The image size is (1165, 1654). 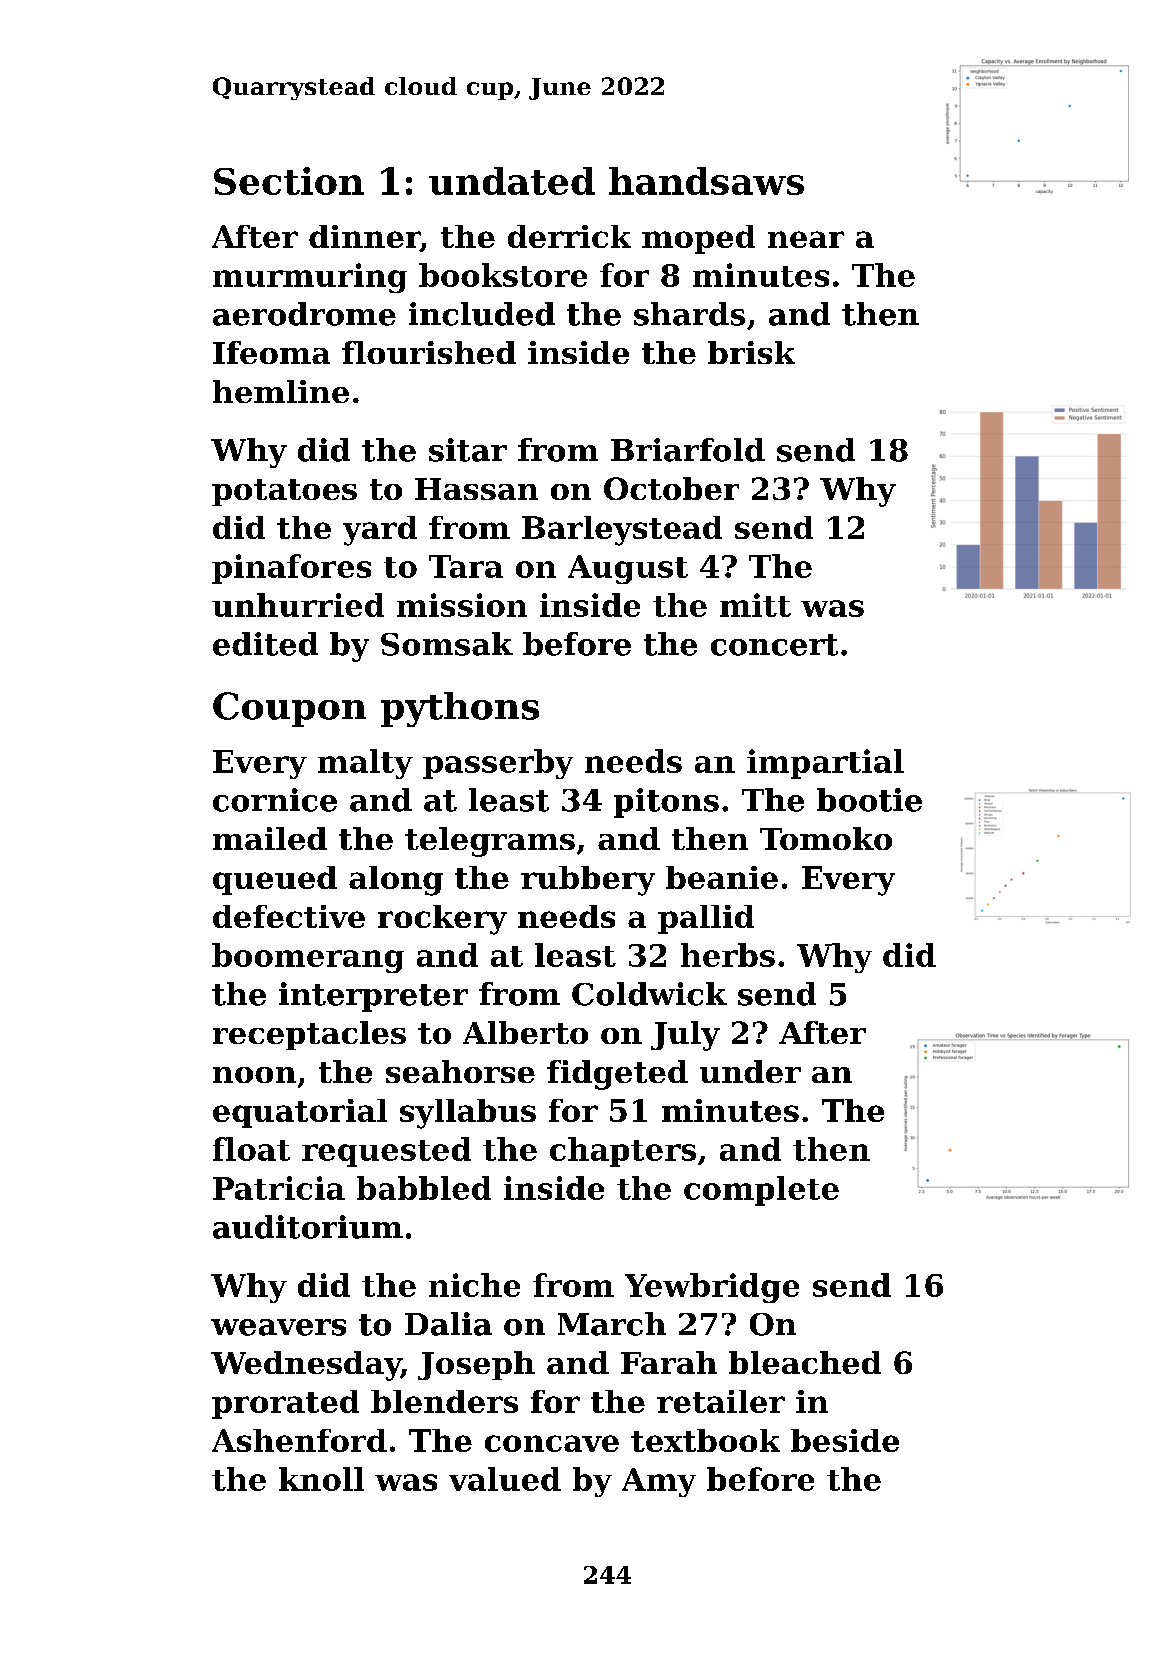 What do you see at coordinates (659, 1482) in the image?
I see `Amy` at bounding box center [659, 1482].
